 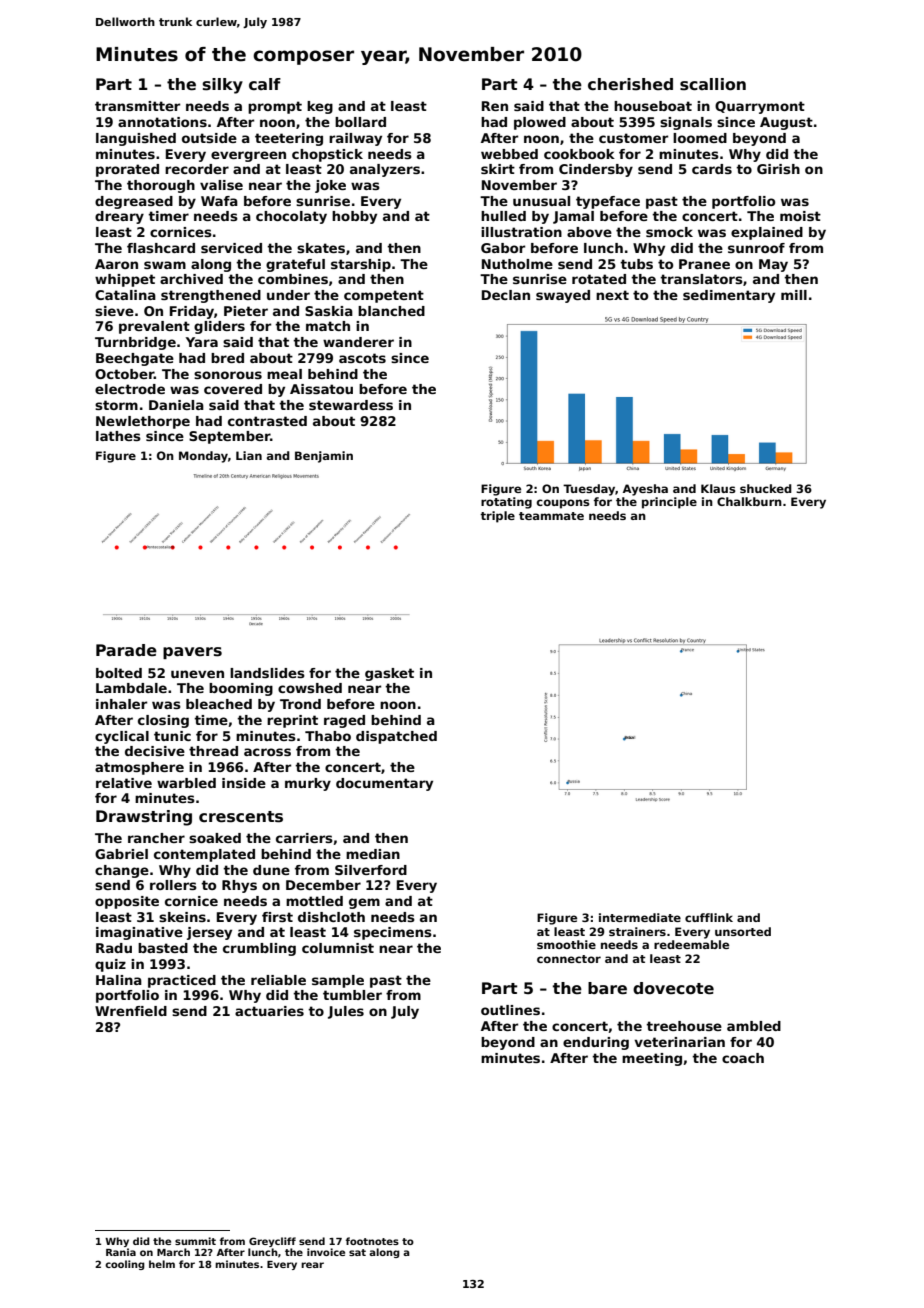 I want to click on cooling, so click(x=125, y=1265).
